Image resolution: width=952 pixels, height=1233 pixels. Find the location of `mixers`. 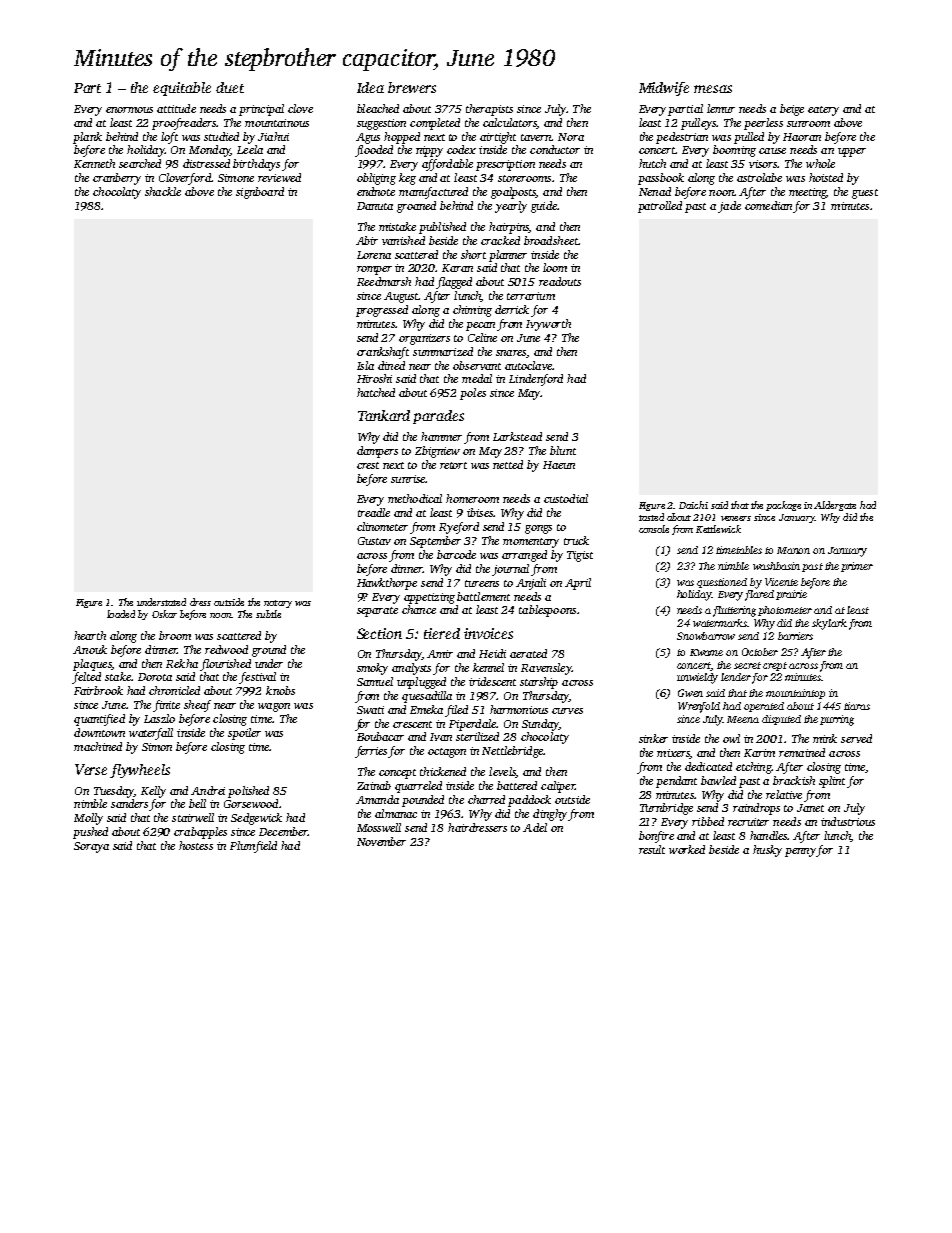

mixers is located at coordinates (673, 754).
